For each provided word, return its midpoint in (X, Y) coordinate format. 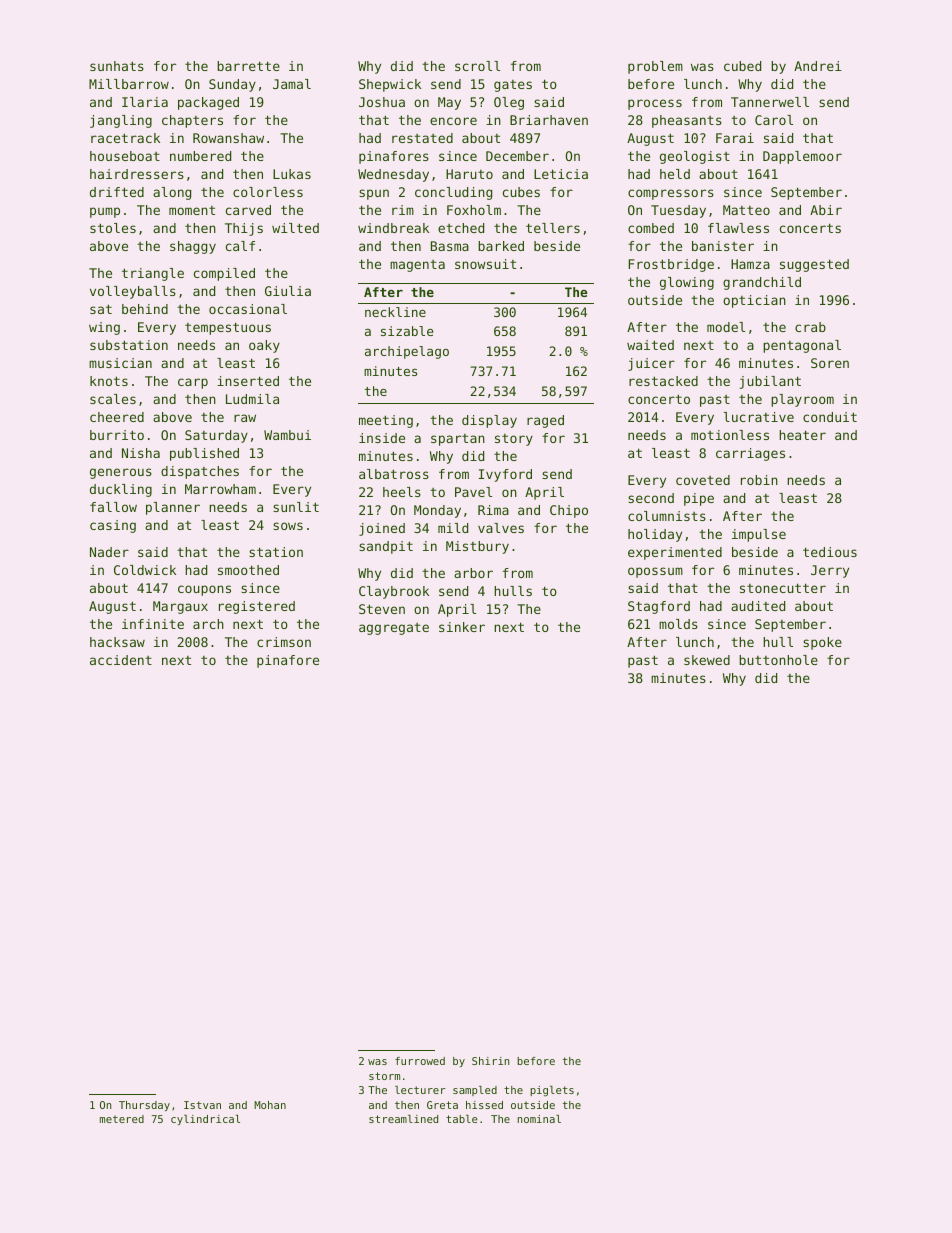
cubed (742, 66)
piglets (552, 1091)
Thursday (144, 1106)
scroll (477, 66)
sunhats (117, 66)
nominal (539, 1119)
